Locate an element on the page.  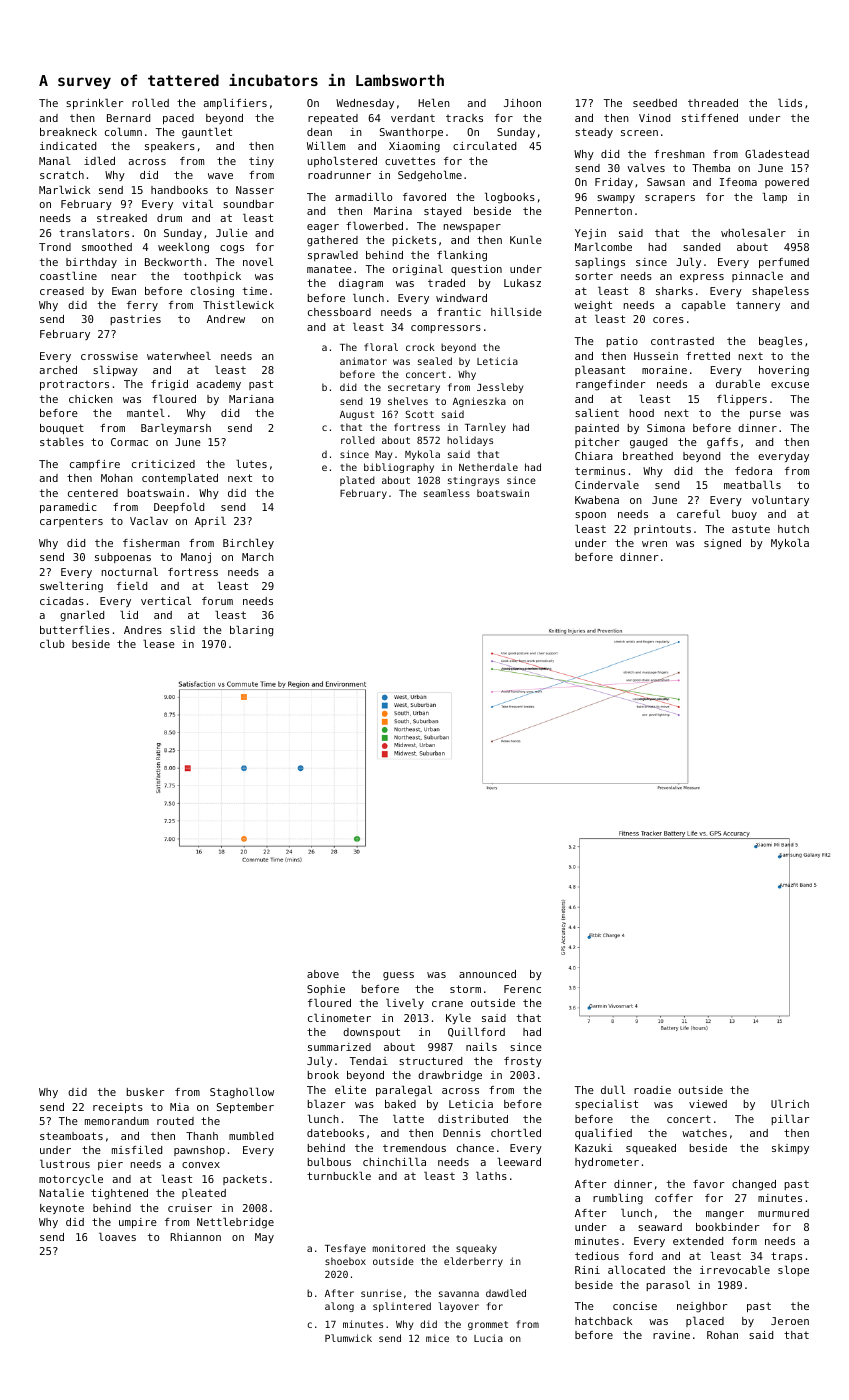
Helen is located at coordinates (434, 103).
